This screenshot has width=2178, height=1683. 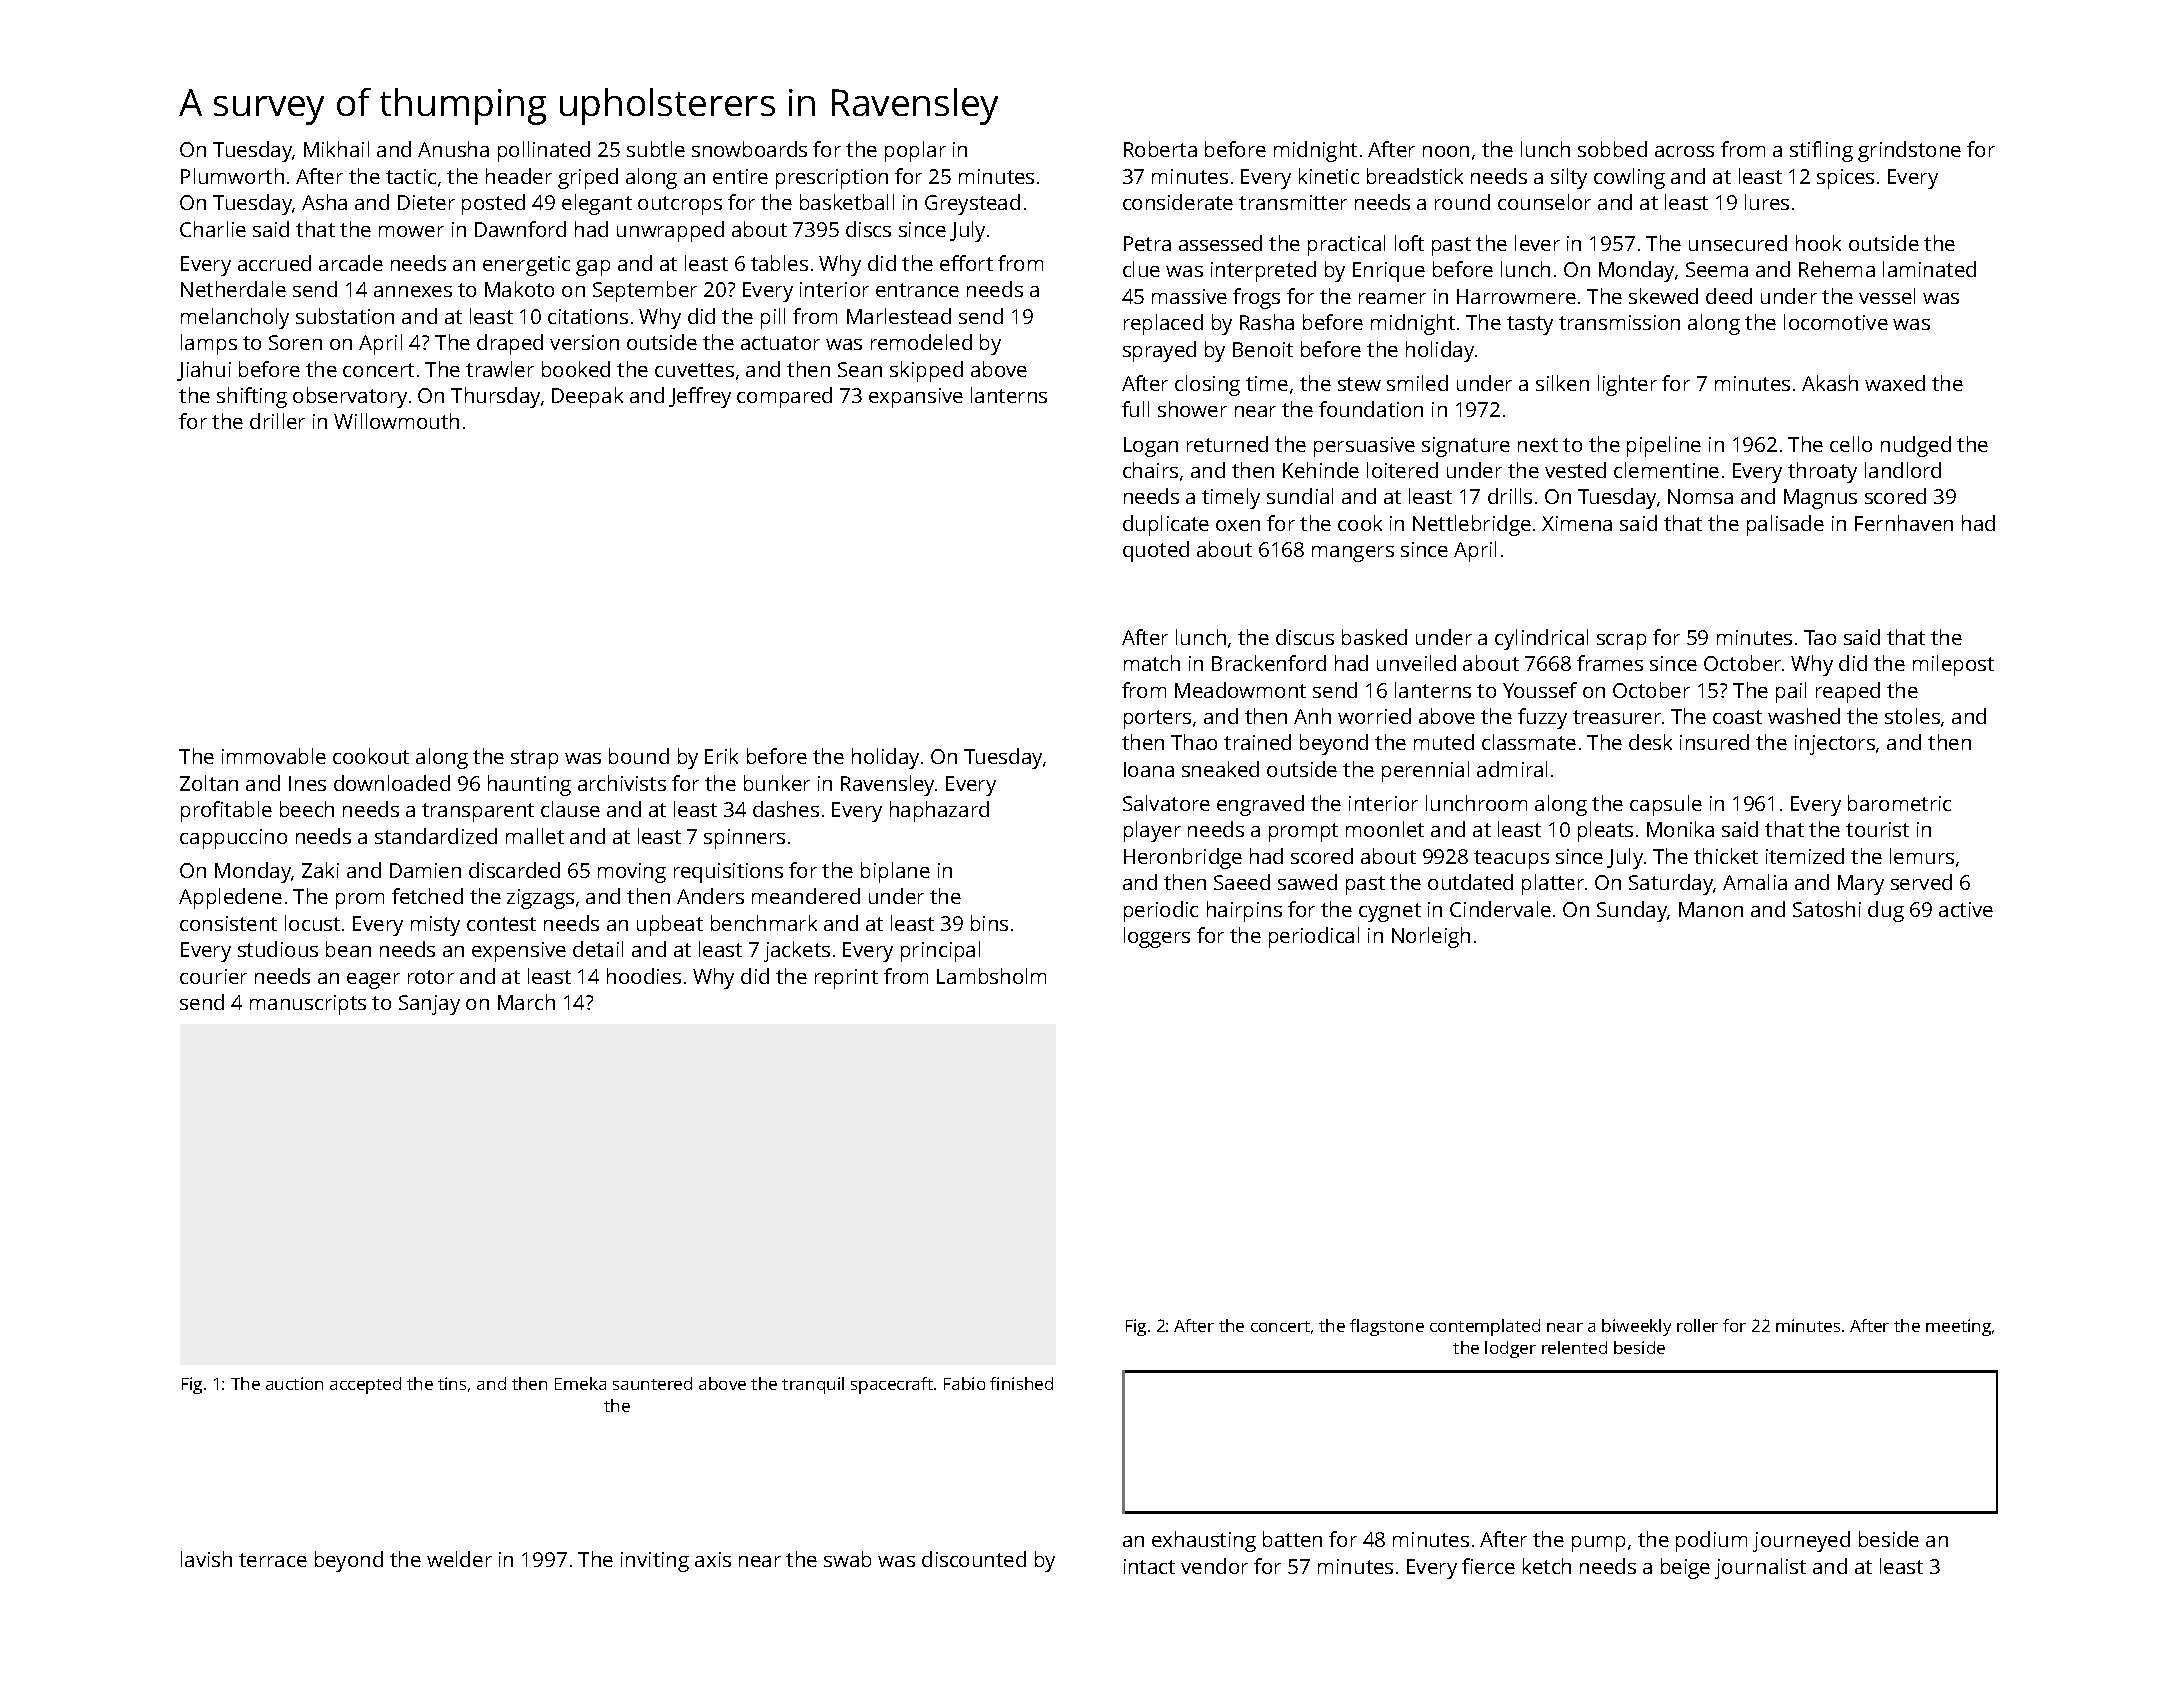 I want to click on flagstone, so click(x=1387, y=1327).
